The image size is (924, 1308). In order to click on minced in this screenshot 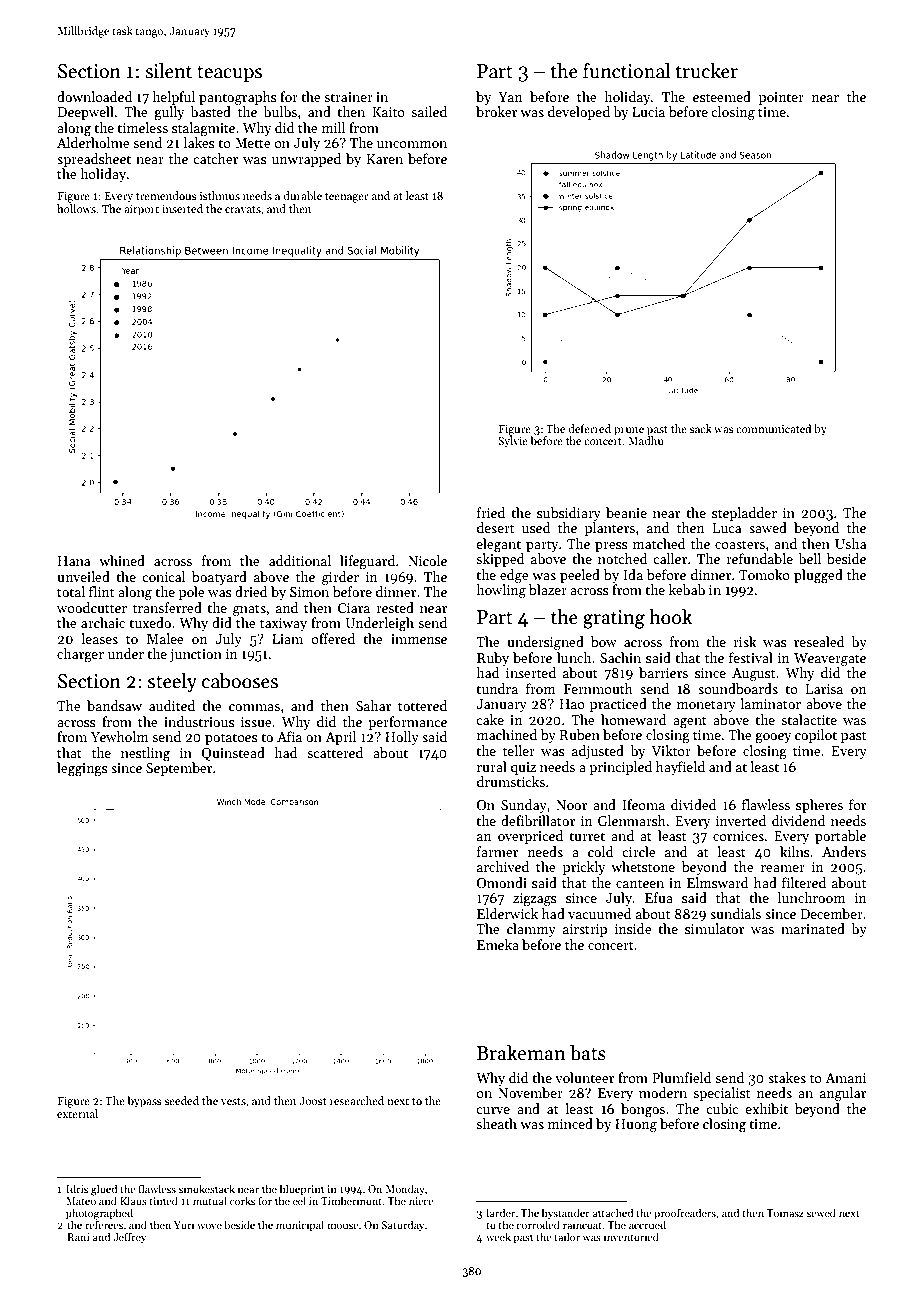, I will do `click(570, 1123)`.
